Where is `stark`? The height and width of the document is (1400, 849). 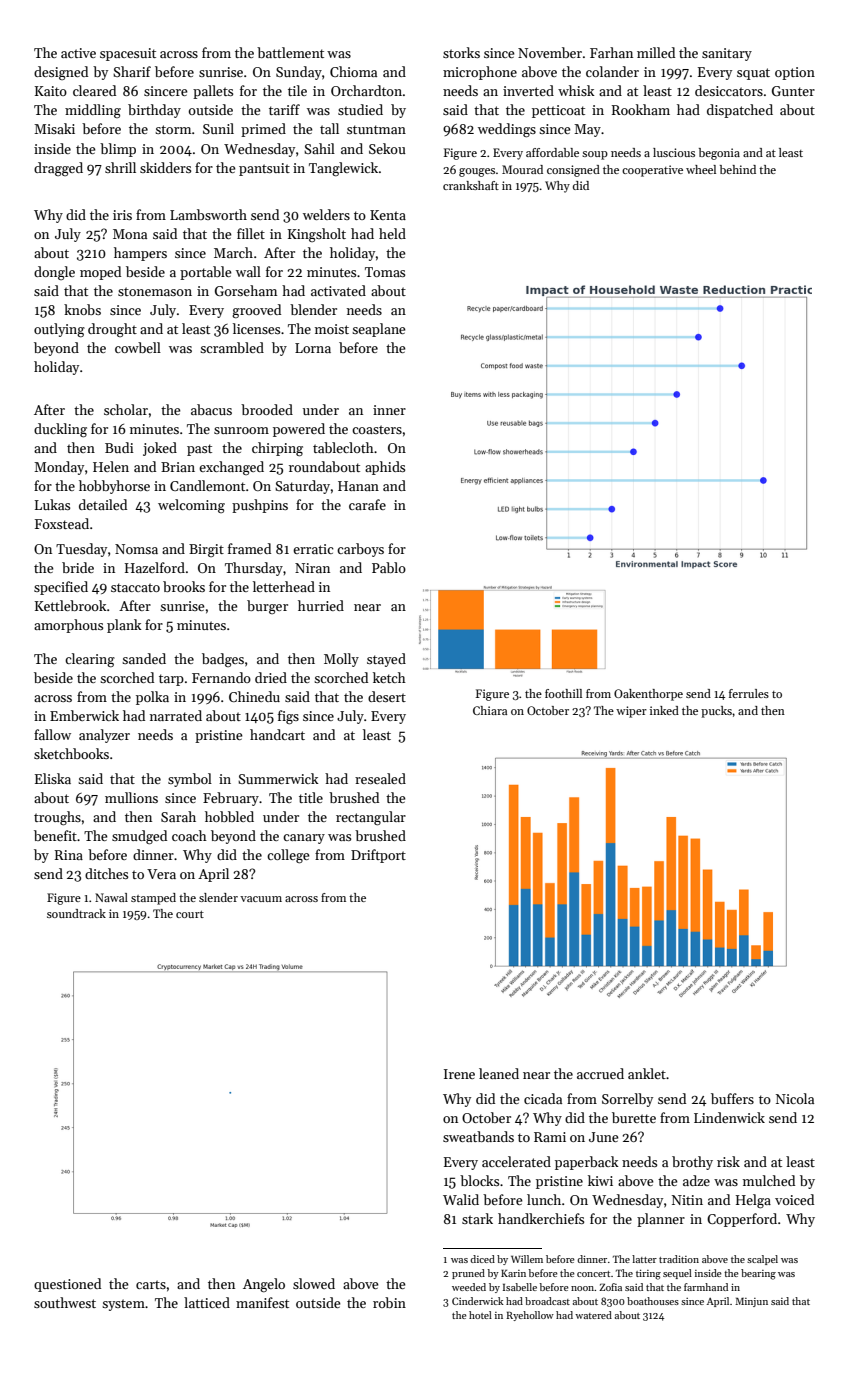 stark is located at coordinates (477, 1218).
